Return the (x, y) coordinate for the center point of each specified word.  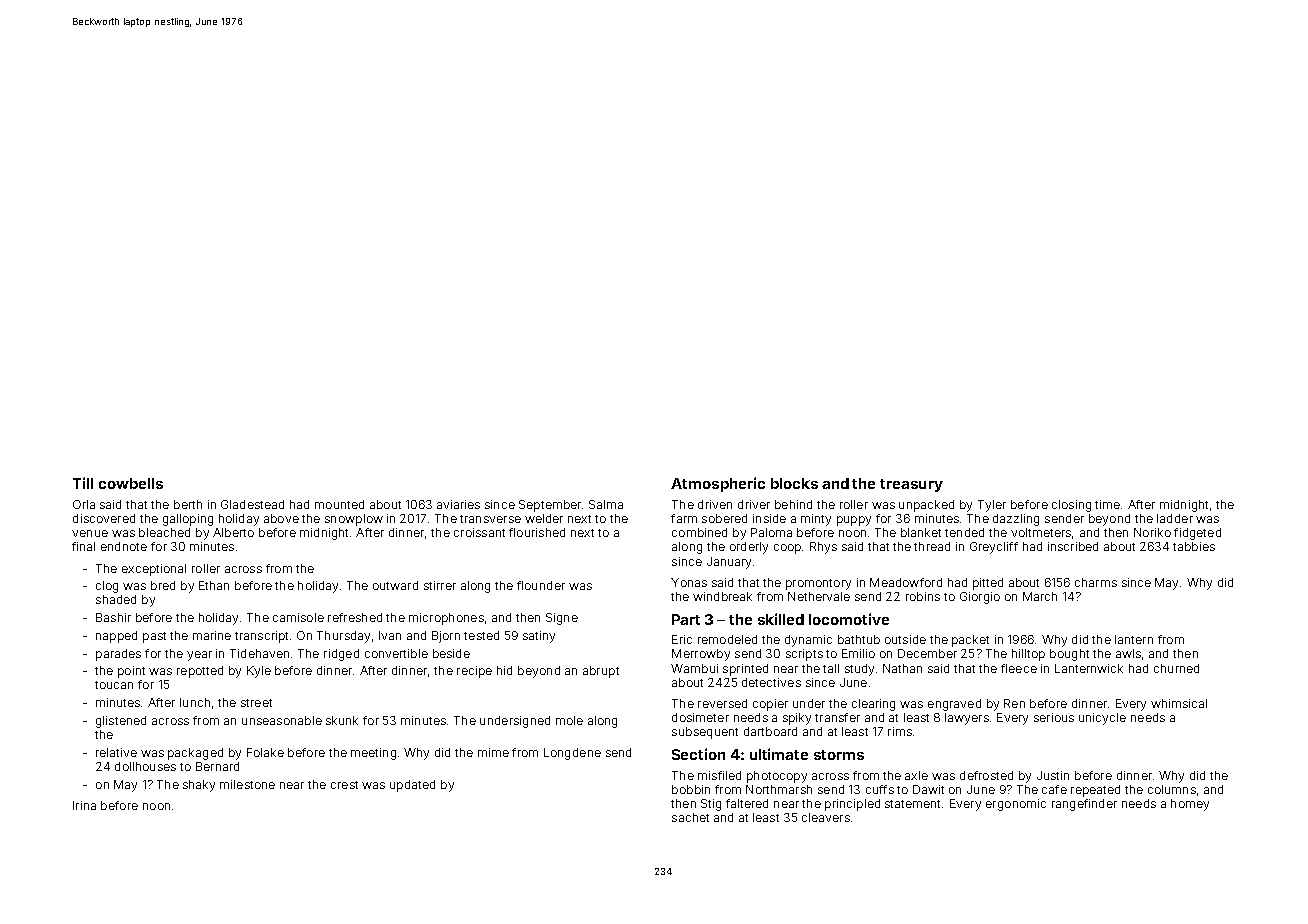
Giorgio (980, 598)
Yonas (689, 582)
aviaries (458, 504)
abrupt (601, 672)
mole (569, 720)
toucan (114, 685)
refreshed (355, 617)
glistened (121, 722)
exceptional (154, 570)
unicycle (1102, 719)
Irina (84, 805)
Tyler (992, 506)
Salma (606, 504)
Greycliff (994, 548)
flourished (537, 532)
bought (1069, 655)
